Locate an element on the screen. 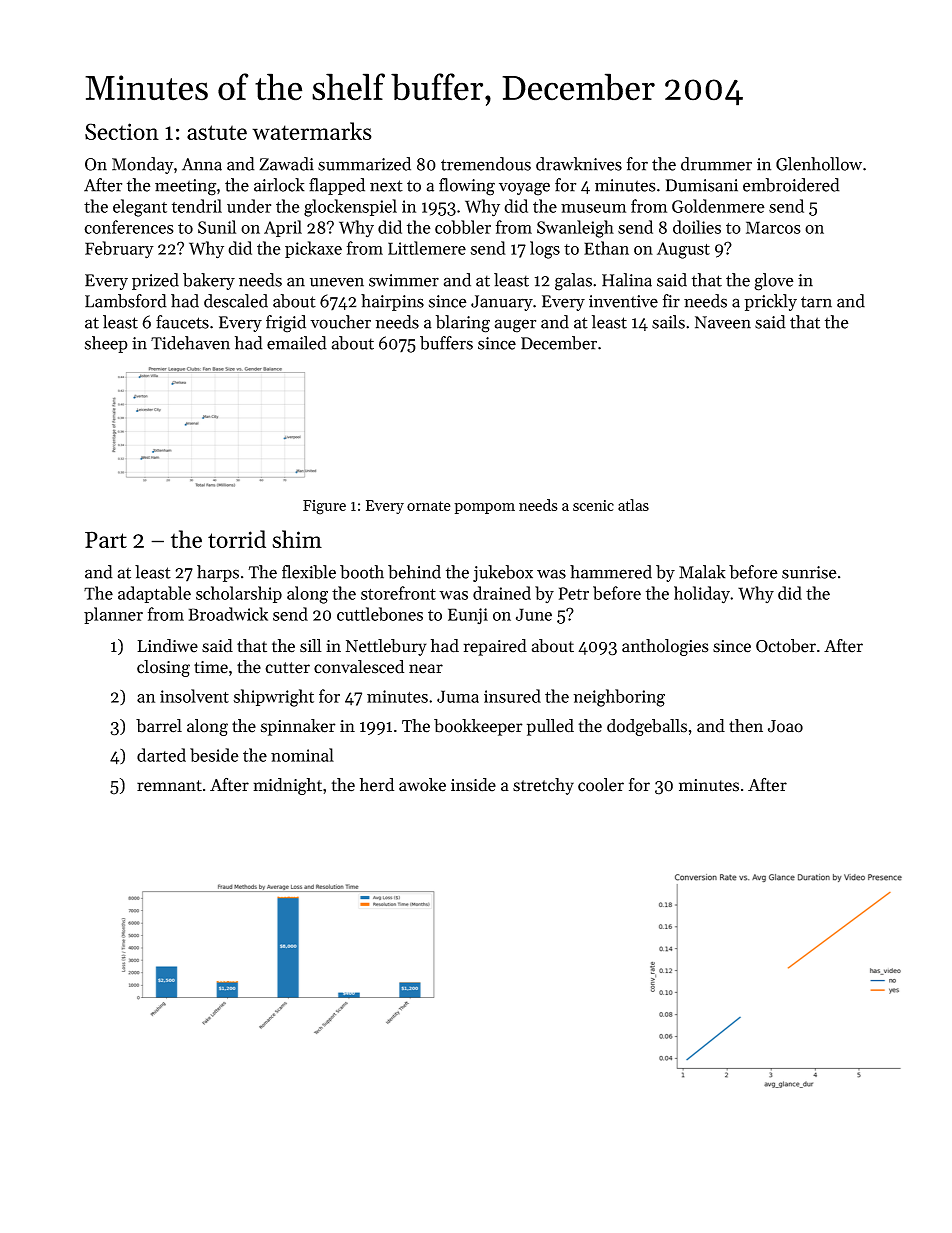  ornate is located at coordinates (429, 506).
